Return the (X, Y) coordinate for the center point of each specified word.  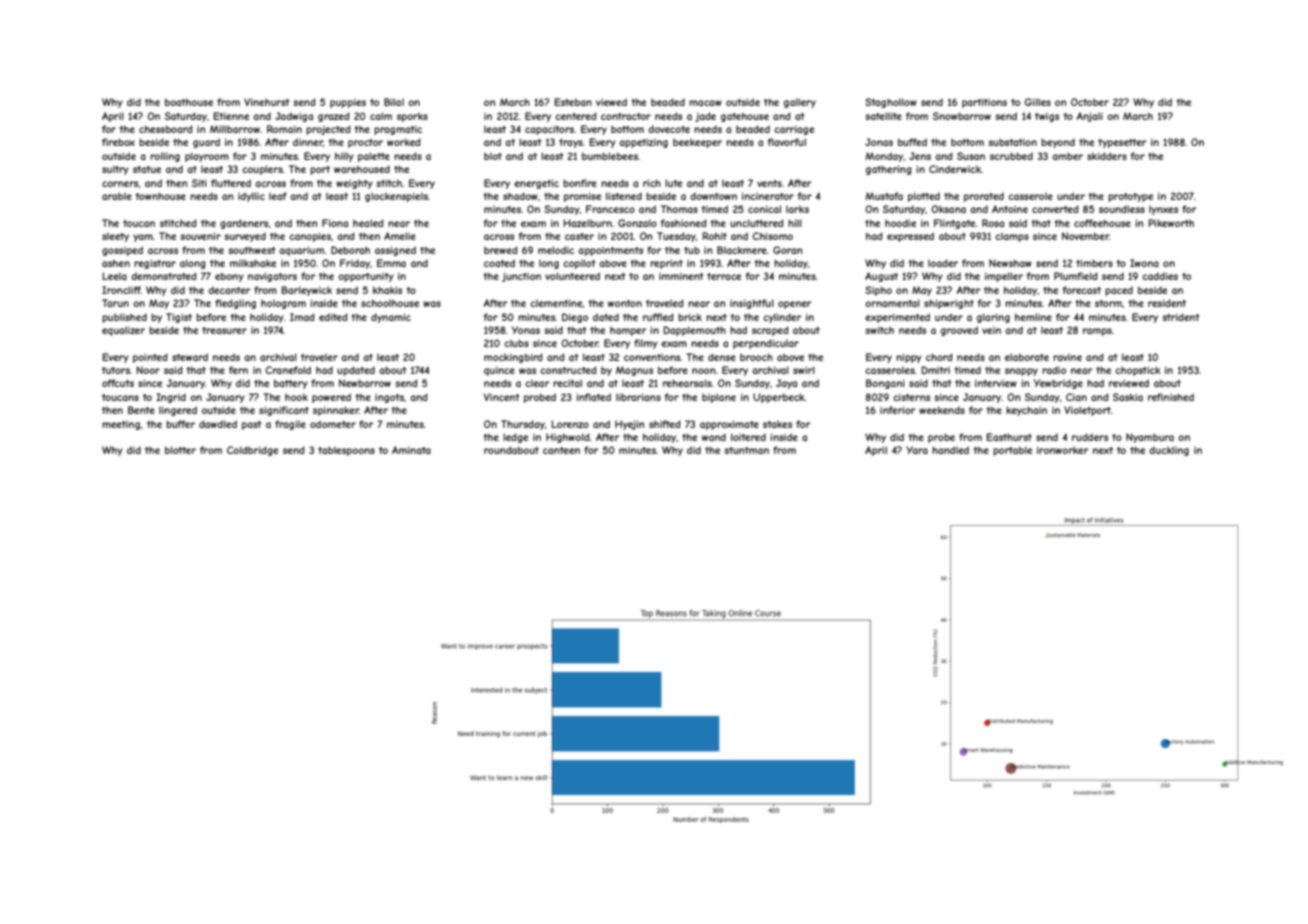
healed (368, 223)
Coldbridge (252, 451)
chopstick (1138, 371)
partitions (984, 103)
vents (769, 183)
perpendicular (766, 344)
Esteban (573, 102)
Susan (971, 156)
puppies (348, 103)
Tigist (179, 318)
